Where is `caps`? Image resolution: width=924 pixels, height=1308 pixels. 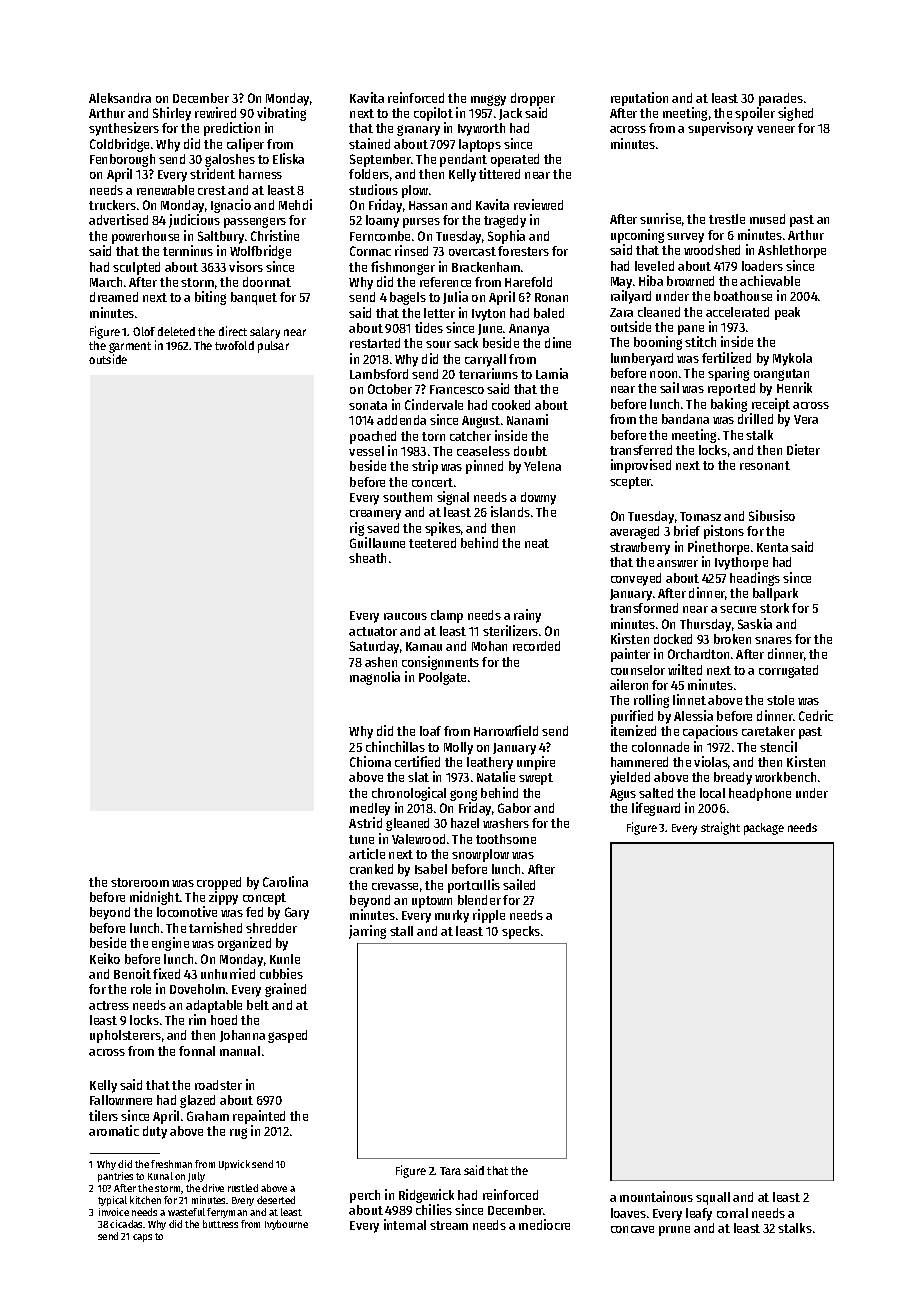
caps is located at coordinates (142, 1238).
